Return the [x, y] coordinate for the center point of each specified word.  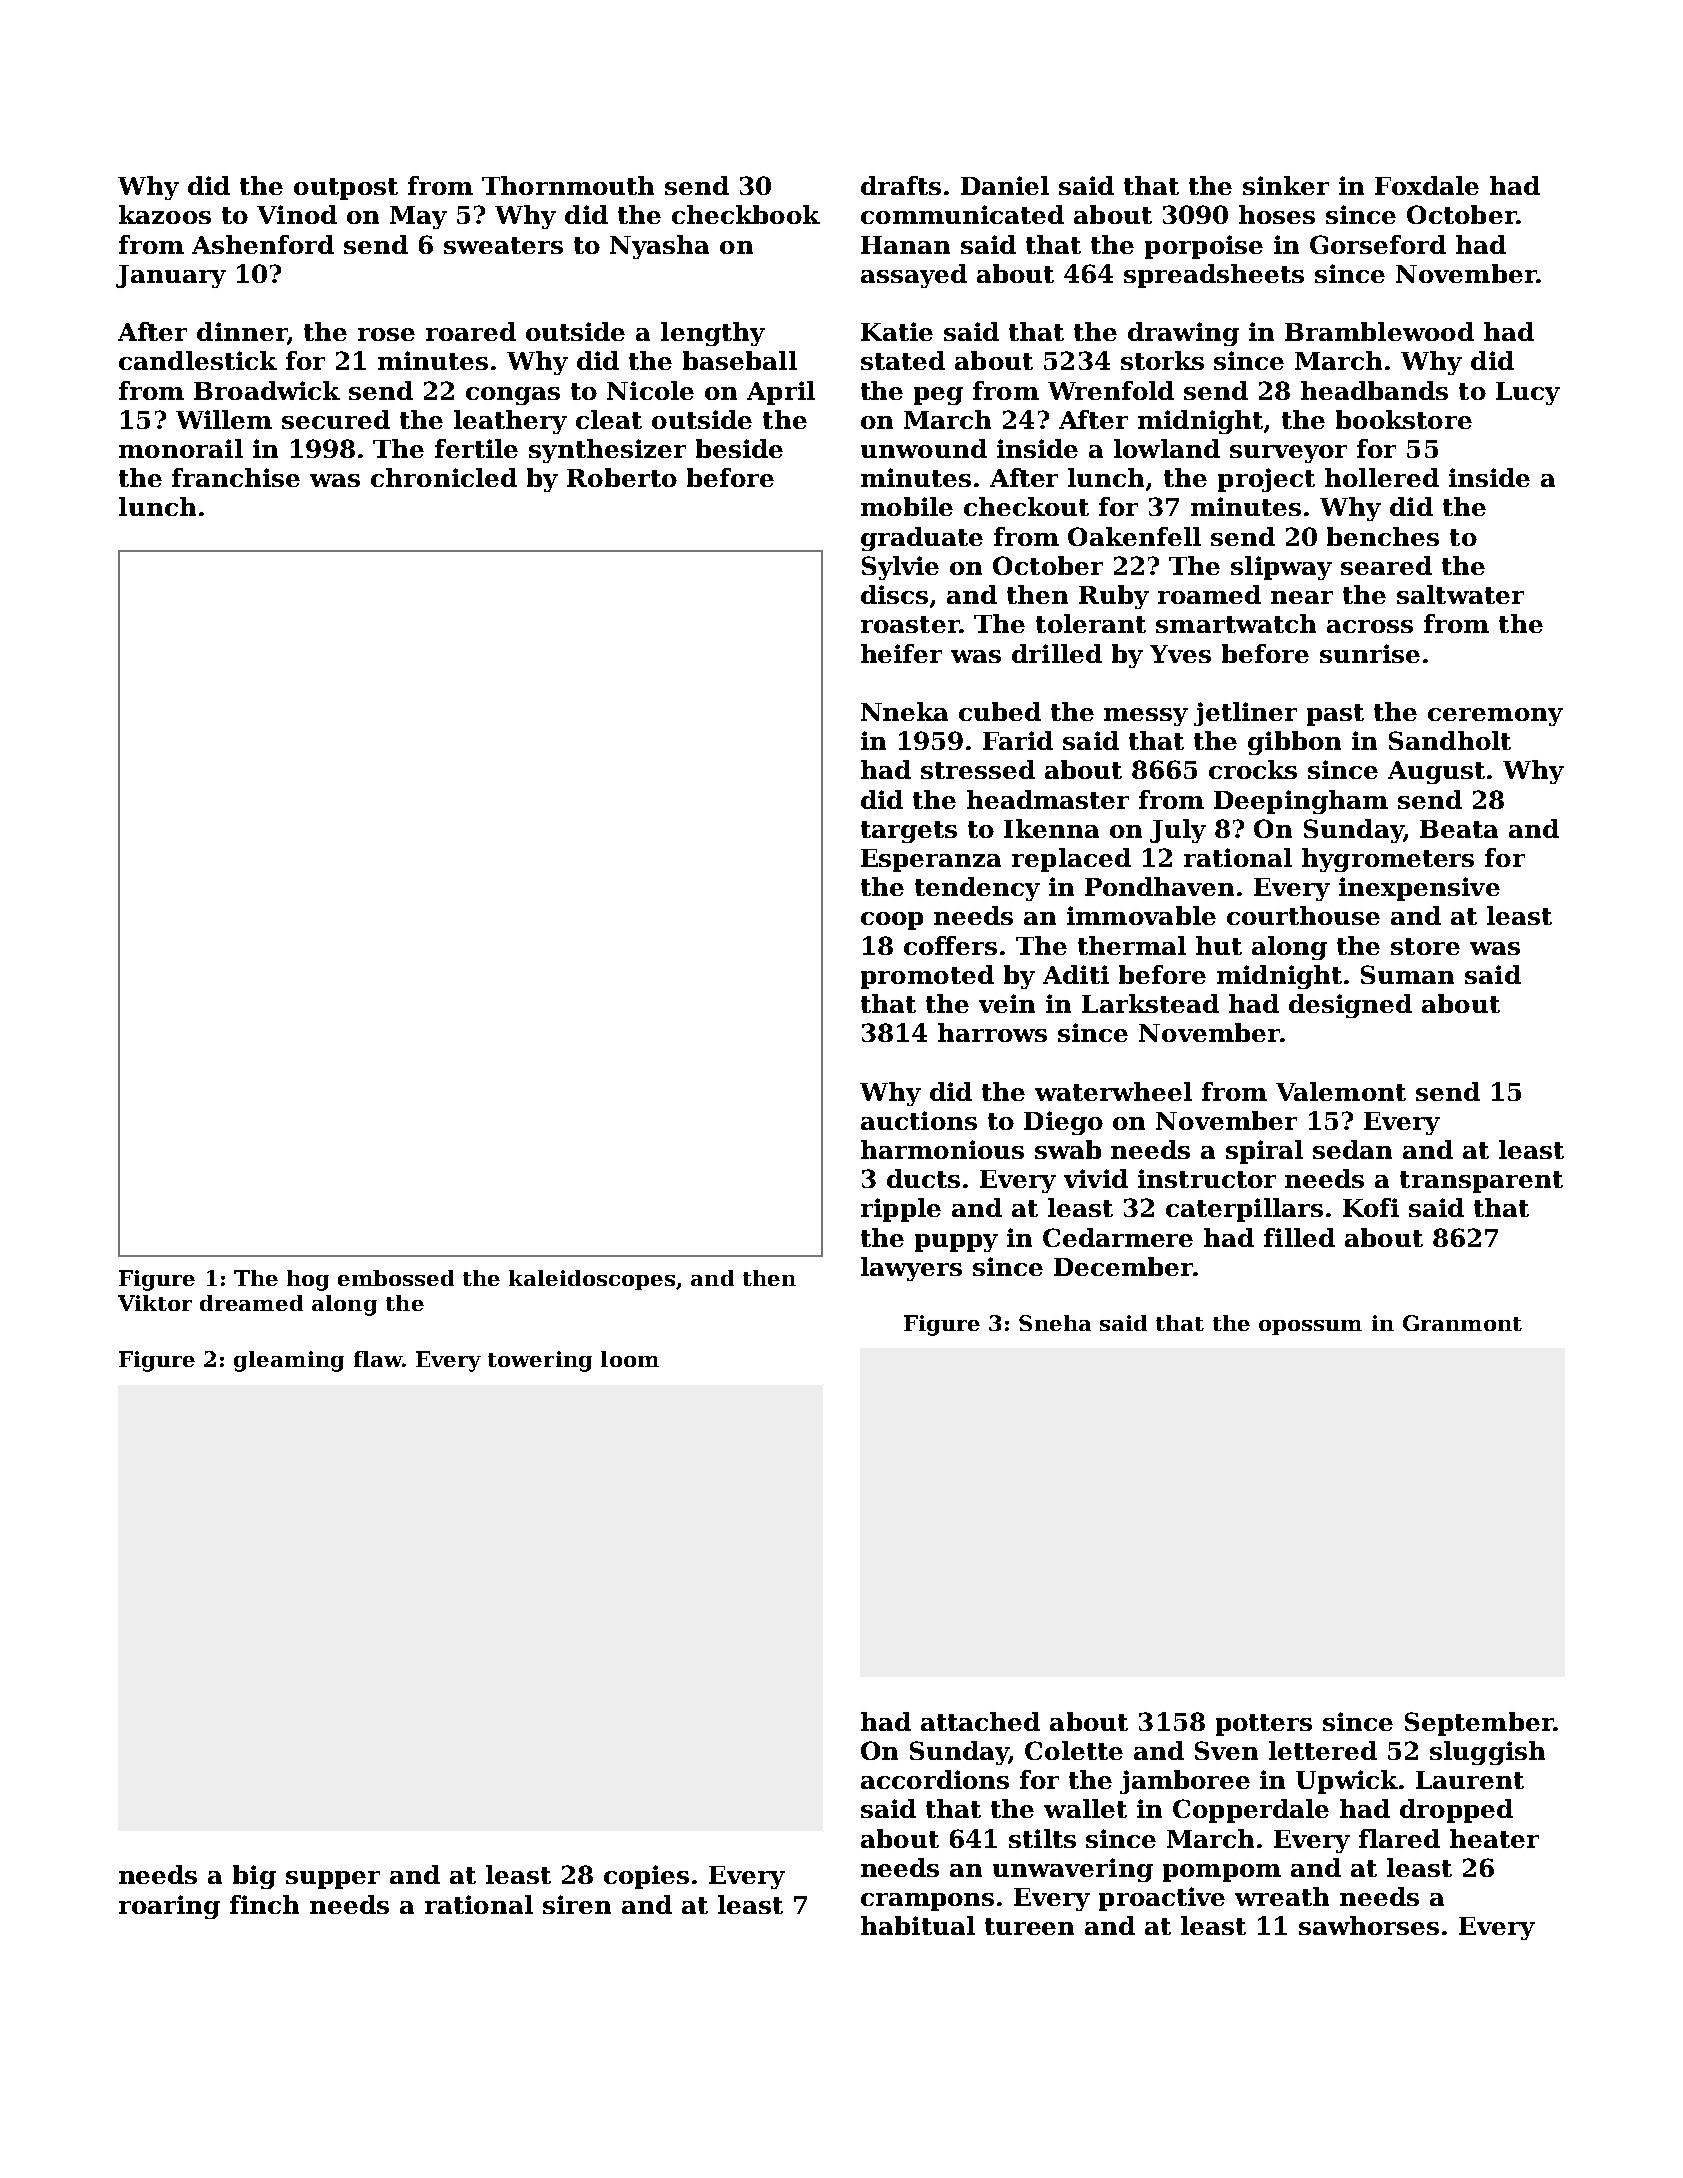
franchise [236, 477]
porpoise [1204, 247]
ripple [901, 1210]
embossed [396, 1278]
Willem [224, 419]
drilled [1057, 653]
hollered [1382, 477]
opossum [1310, 1327]
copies [646, 1877]
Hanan [905, 245]
